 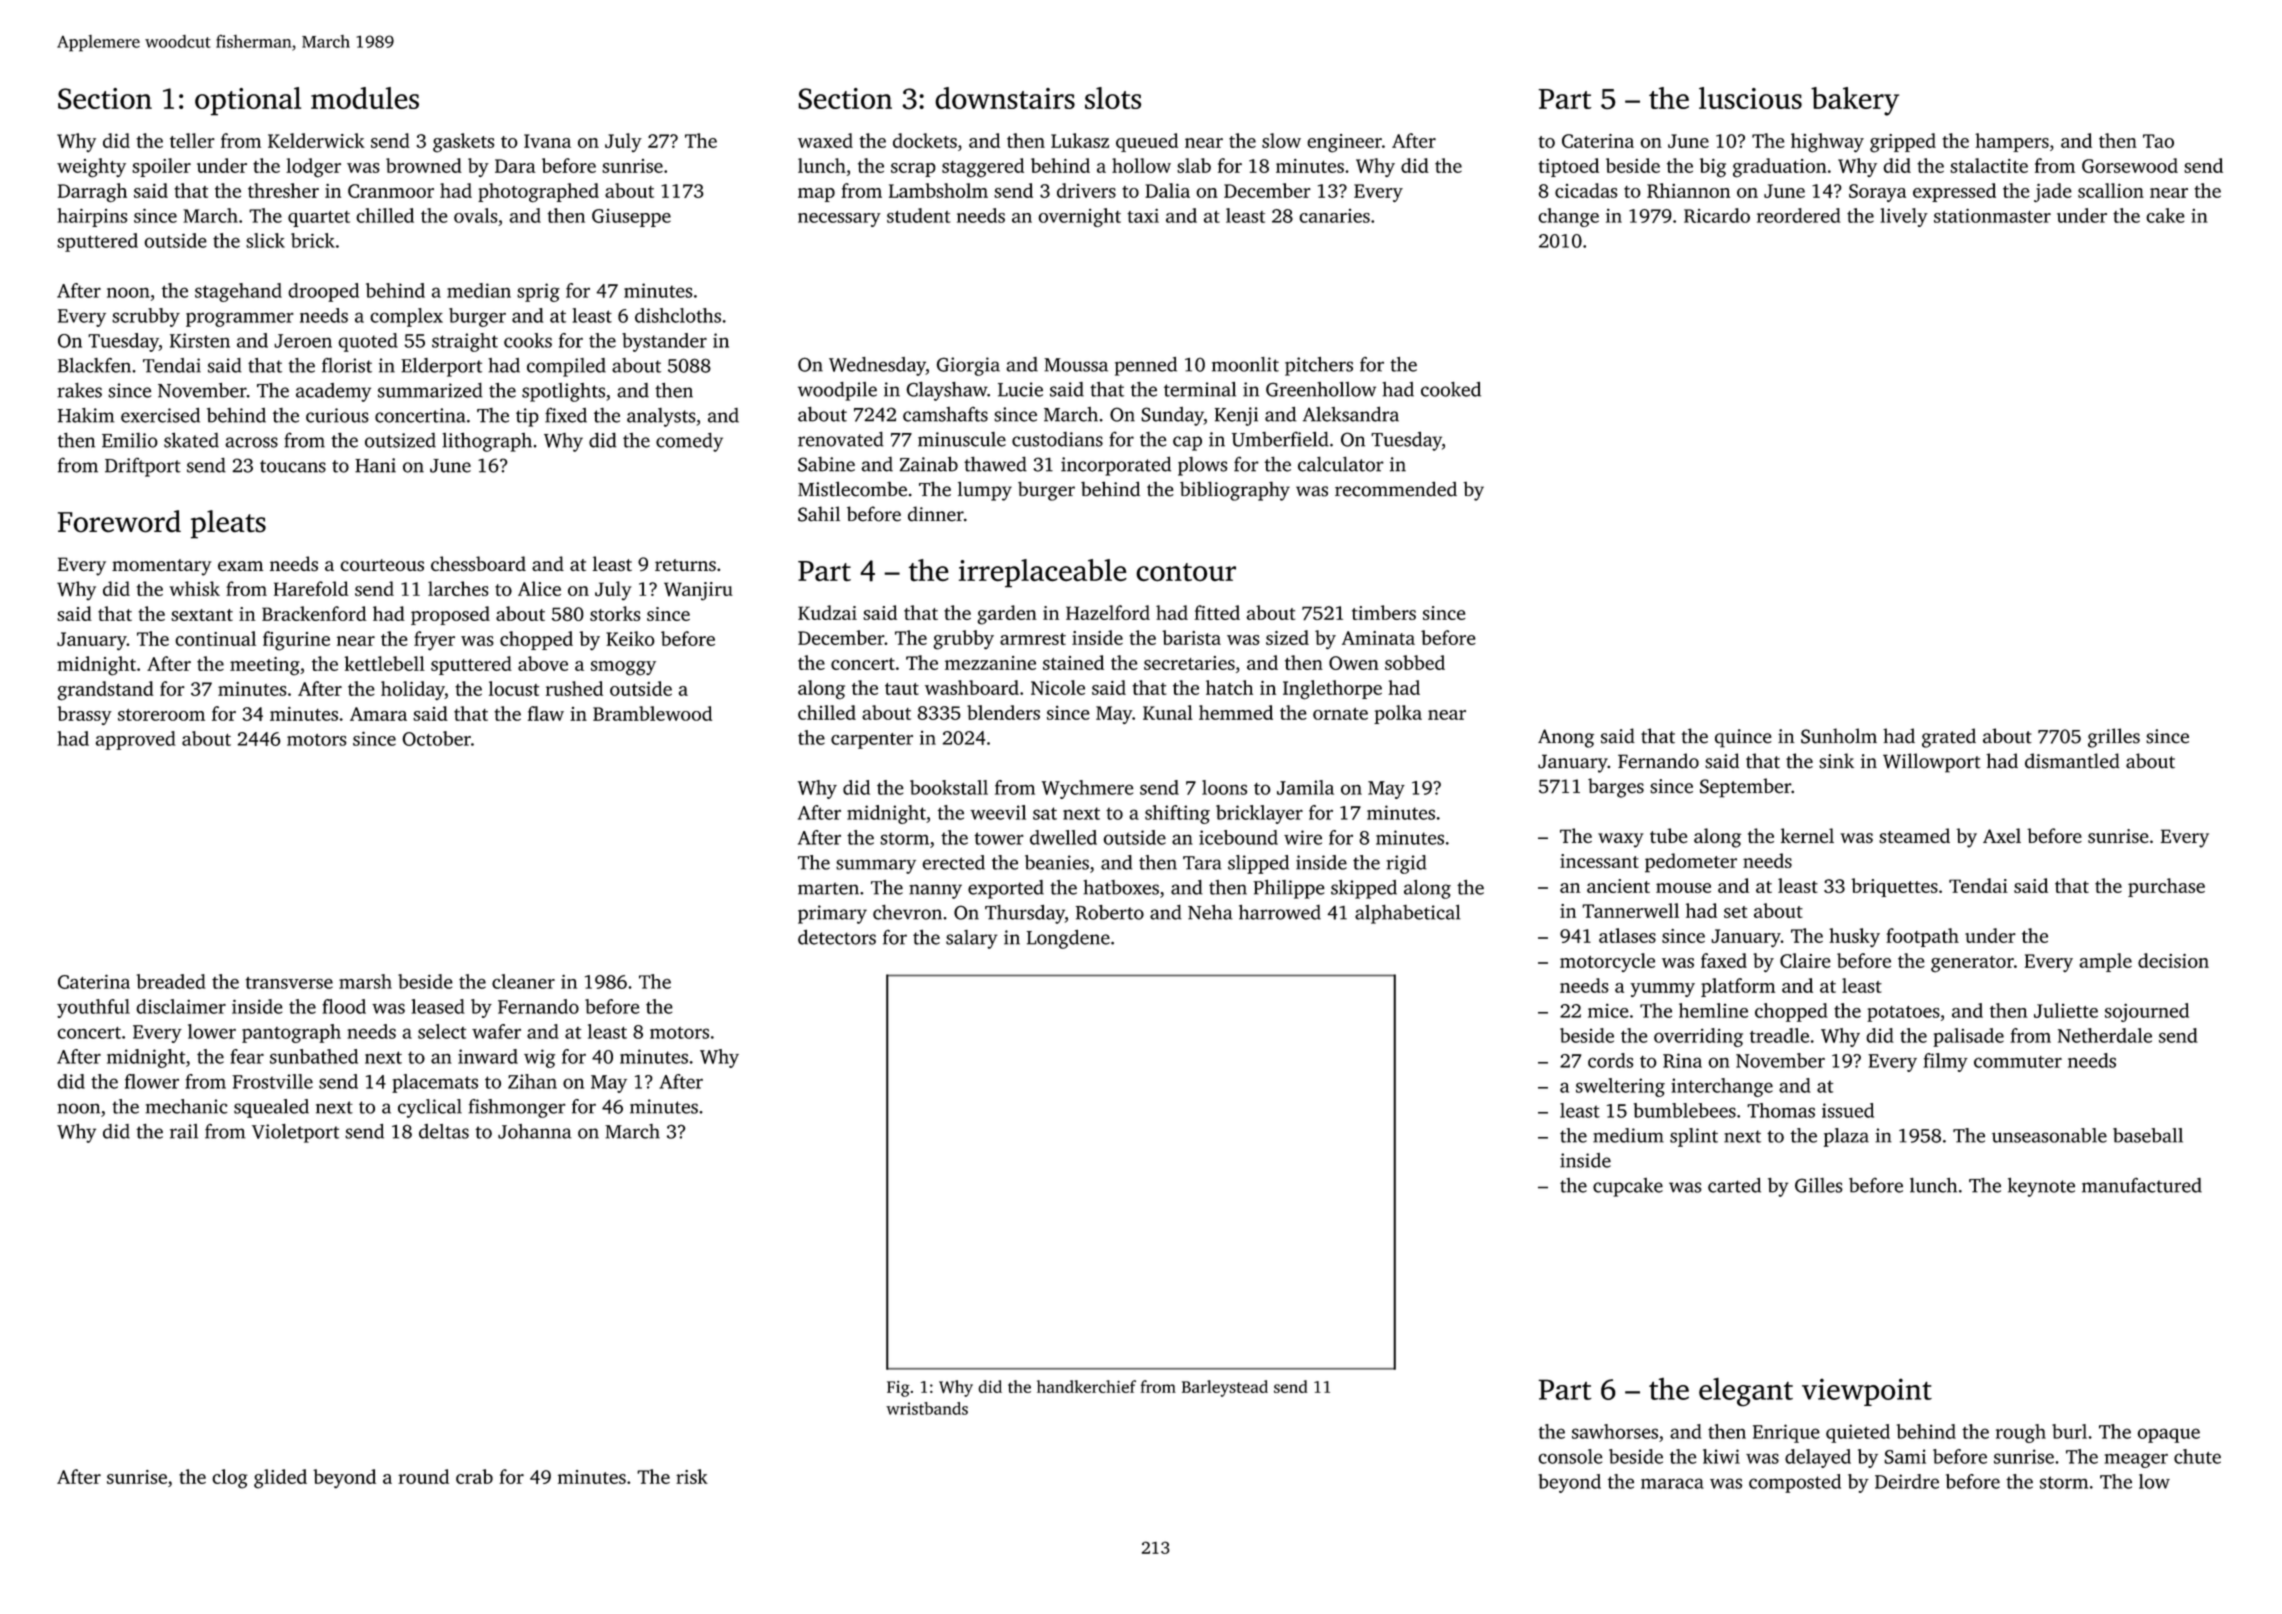 What do you see at coordinates (1855, 101) in the screenshot?
I see `bakery` at bounding box center [1855, 101].
